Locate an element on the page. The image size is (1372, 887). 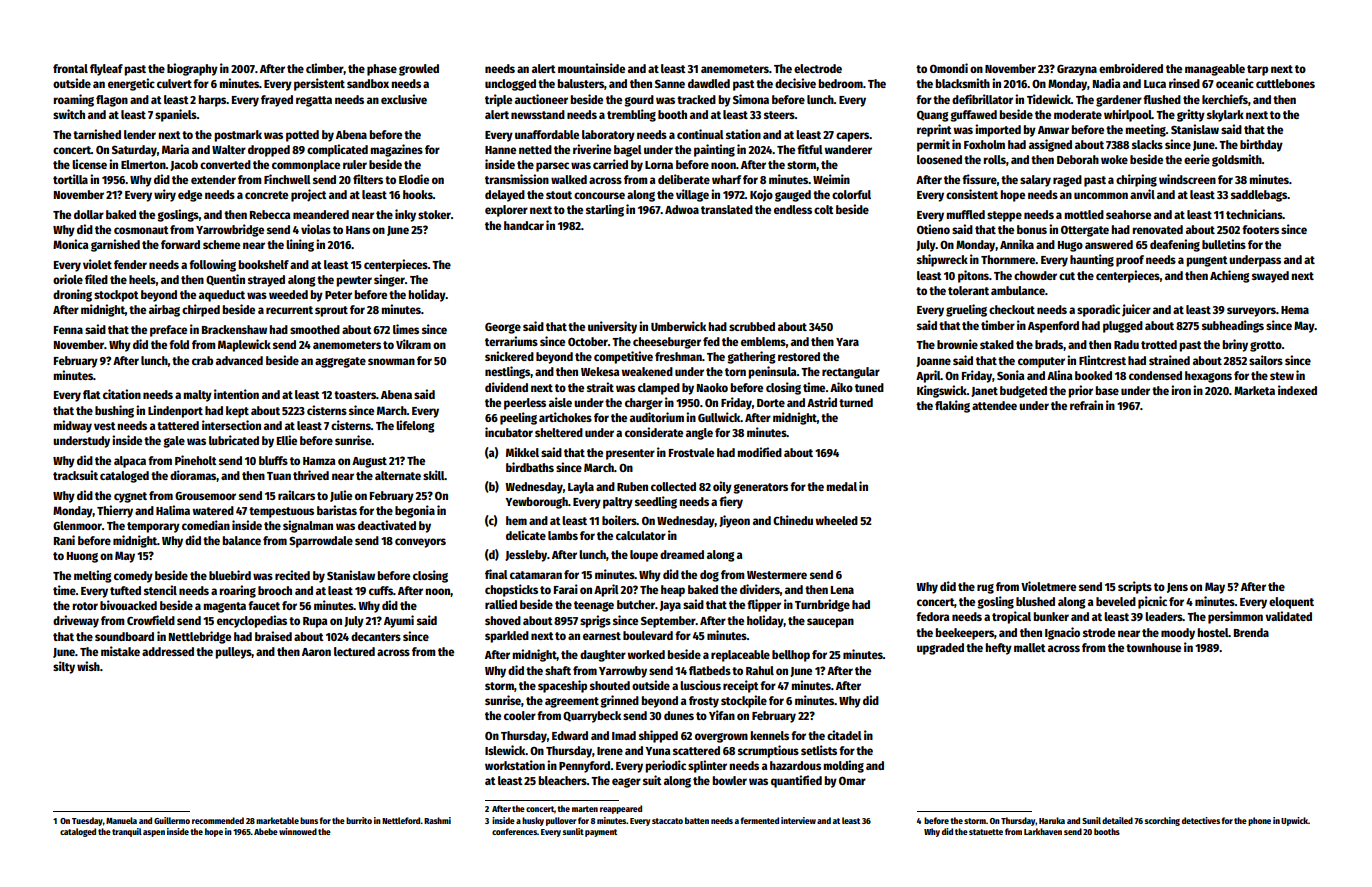
Chinedu is located at coordinates (793, 520).
